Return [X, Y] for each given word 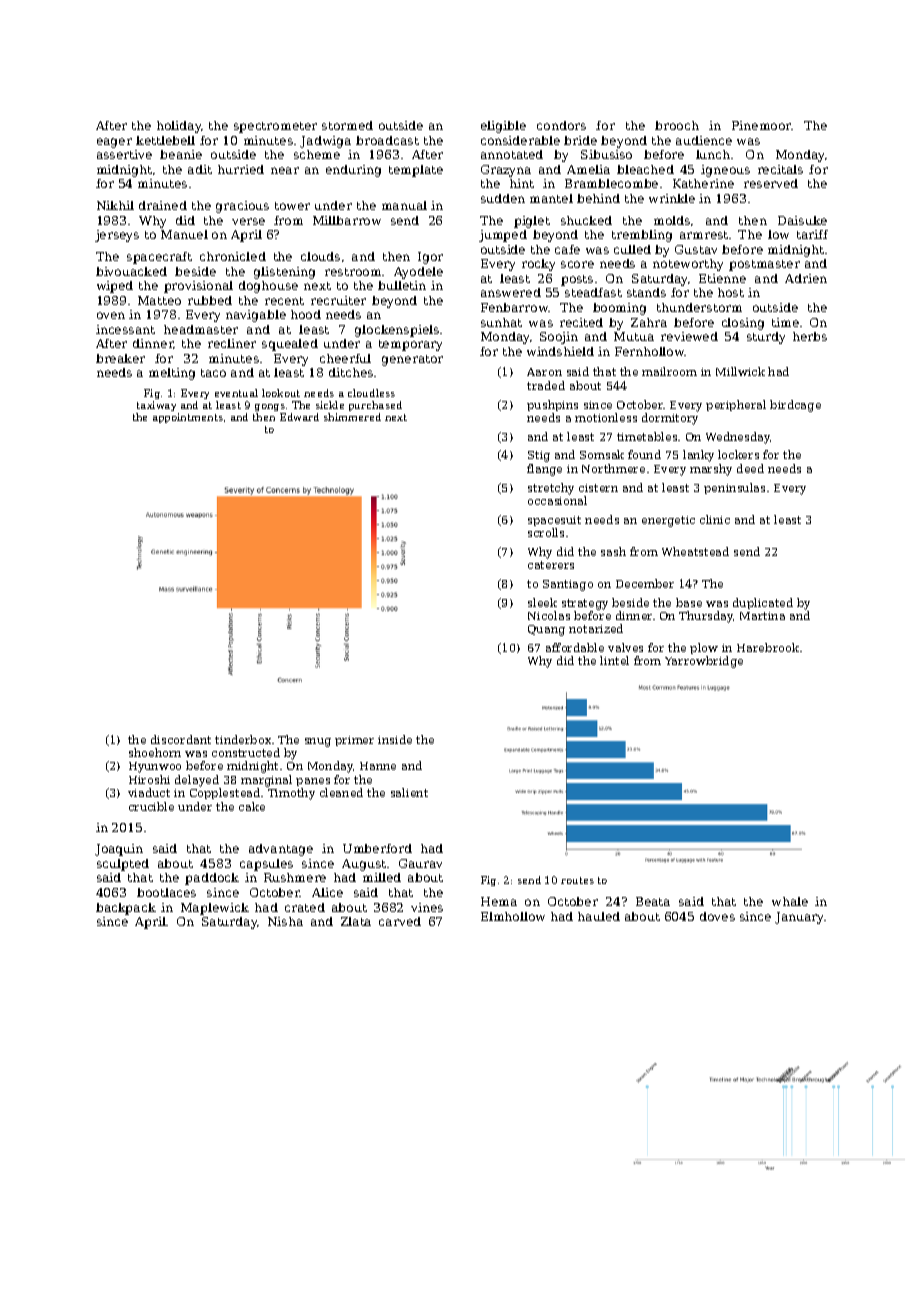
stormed [347, 125]
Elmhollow [513, 916]
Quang [546, 630]
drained [163, 205]
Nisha [285, 921]
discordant [181, 739]
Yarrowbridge [704, 662]
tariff [812, 234]
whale [790, 901]
